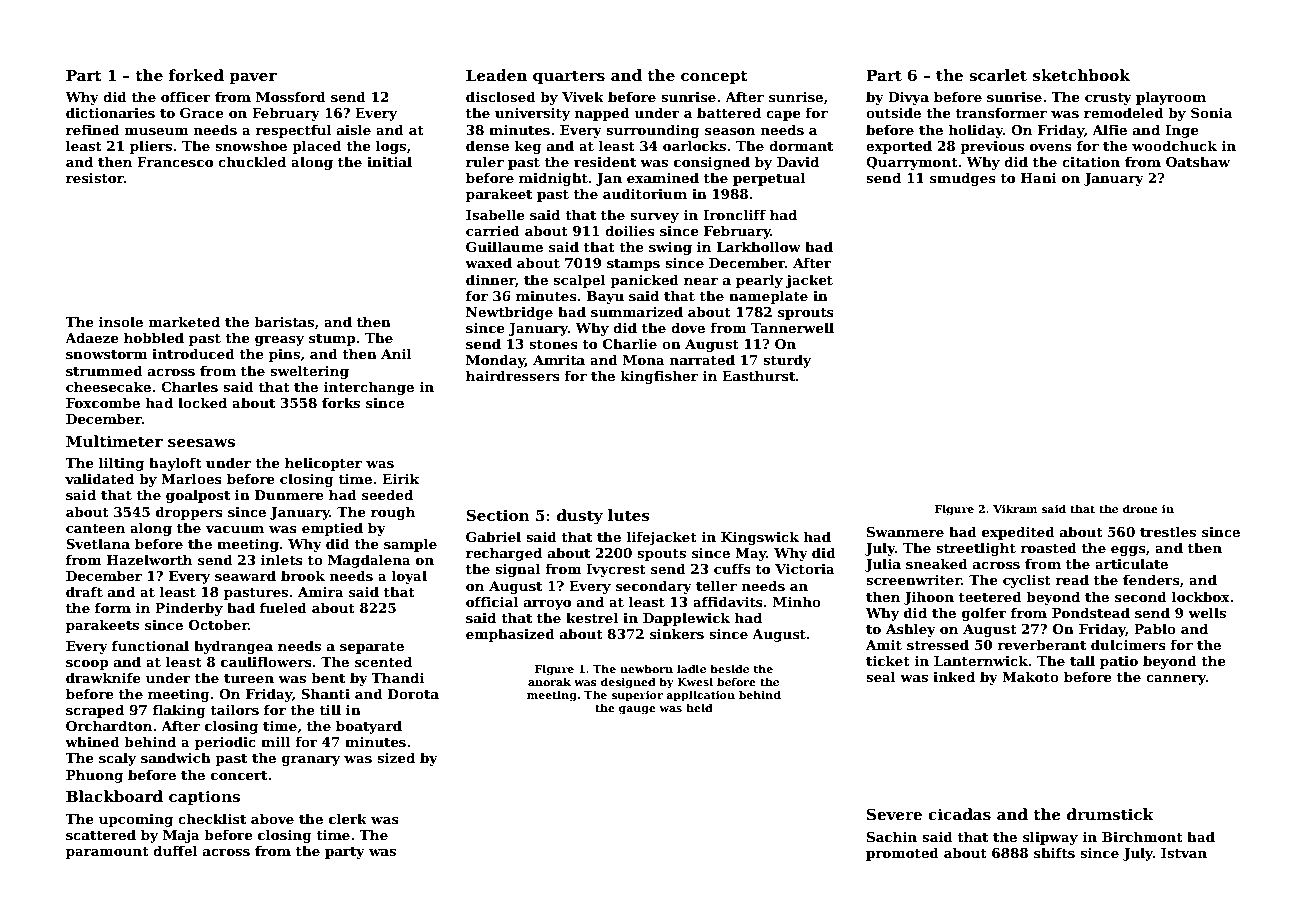 The height and width of the document is (924, 1308). Describe the element at coordinates (107, 853) in the document. I see `paramount` at that location.
